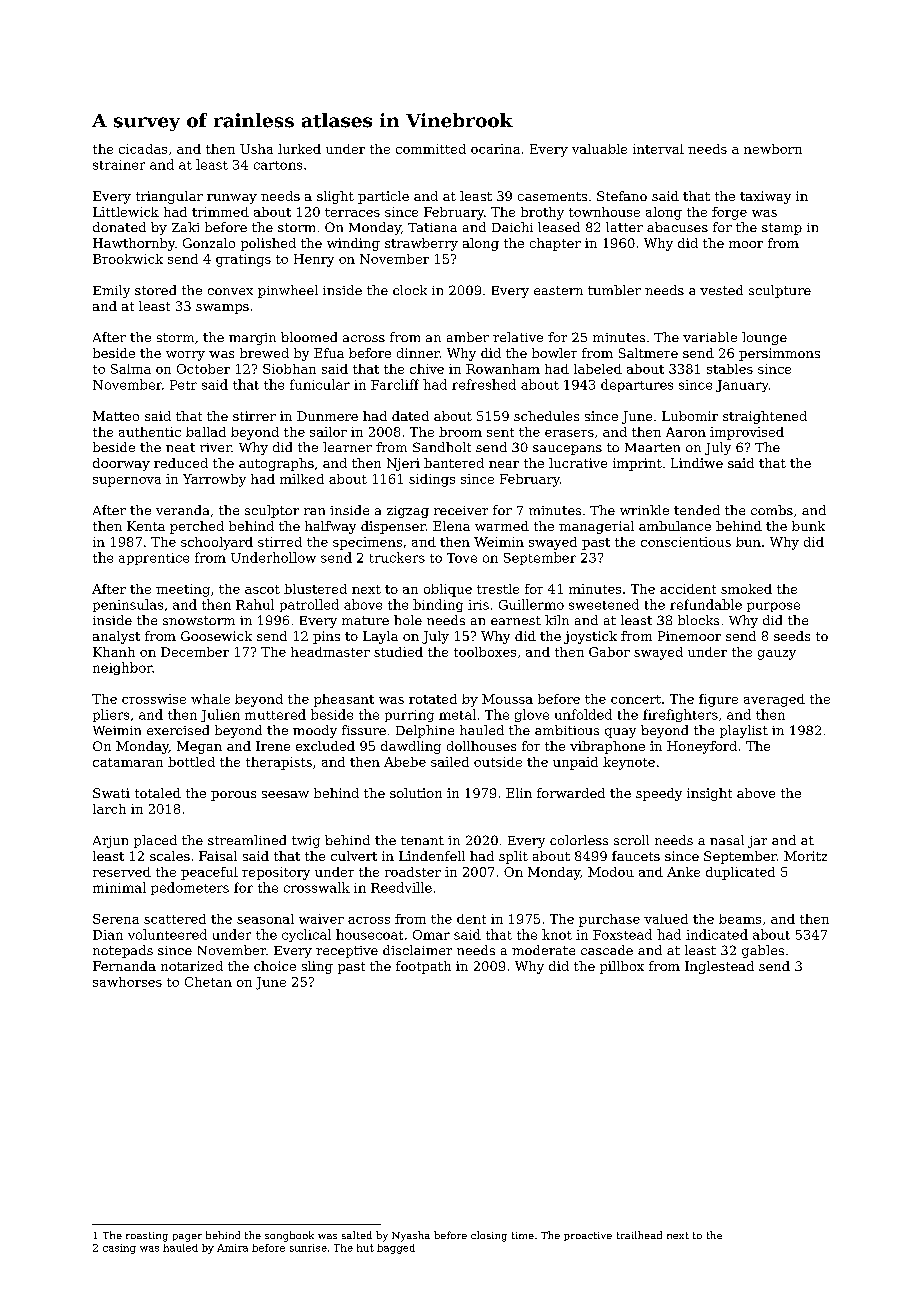  What do you see at coordinates (396, 1249) in the document?
I see `bagged` at bounding box center [396, 1249].
